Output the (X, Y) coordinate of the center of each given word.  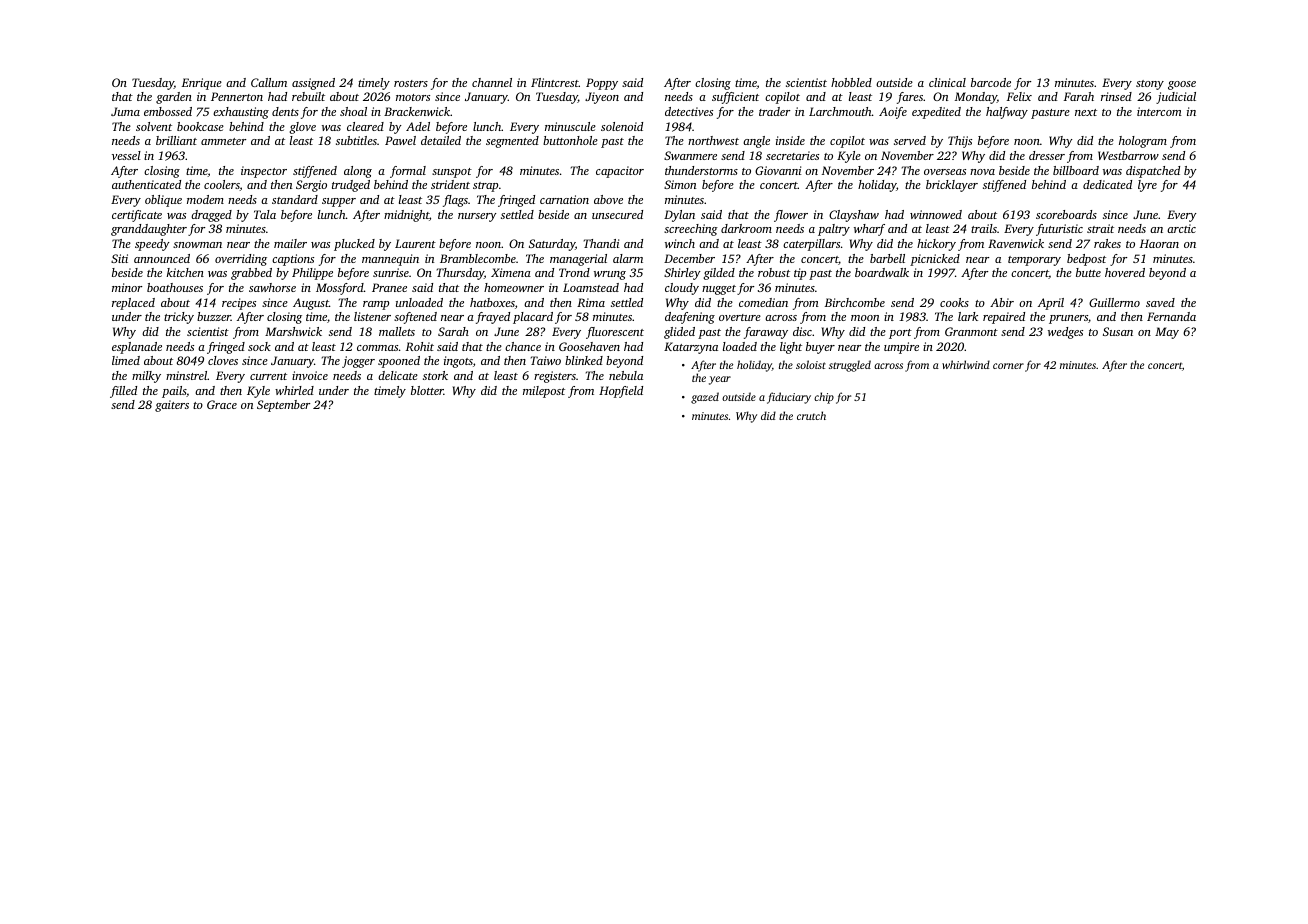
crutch (811, 415)
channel (492, 82)
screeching (691, 230)
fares (910, 98)
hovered (1125, 272)
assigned (313, 84)
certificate (137, 216)
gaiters (172, 406)
